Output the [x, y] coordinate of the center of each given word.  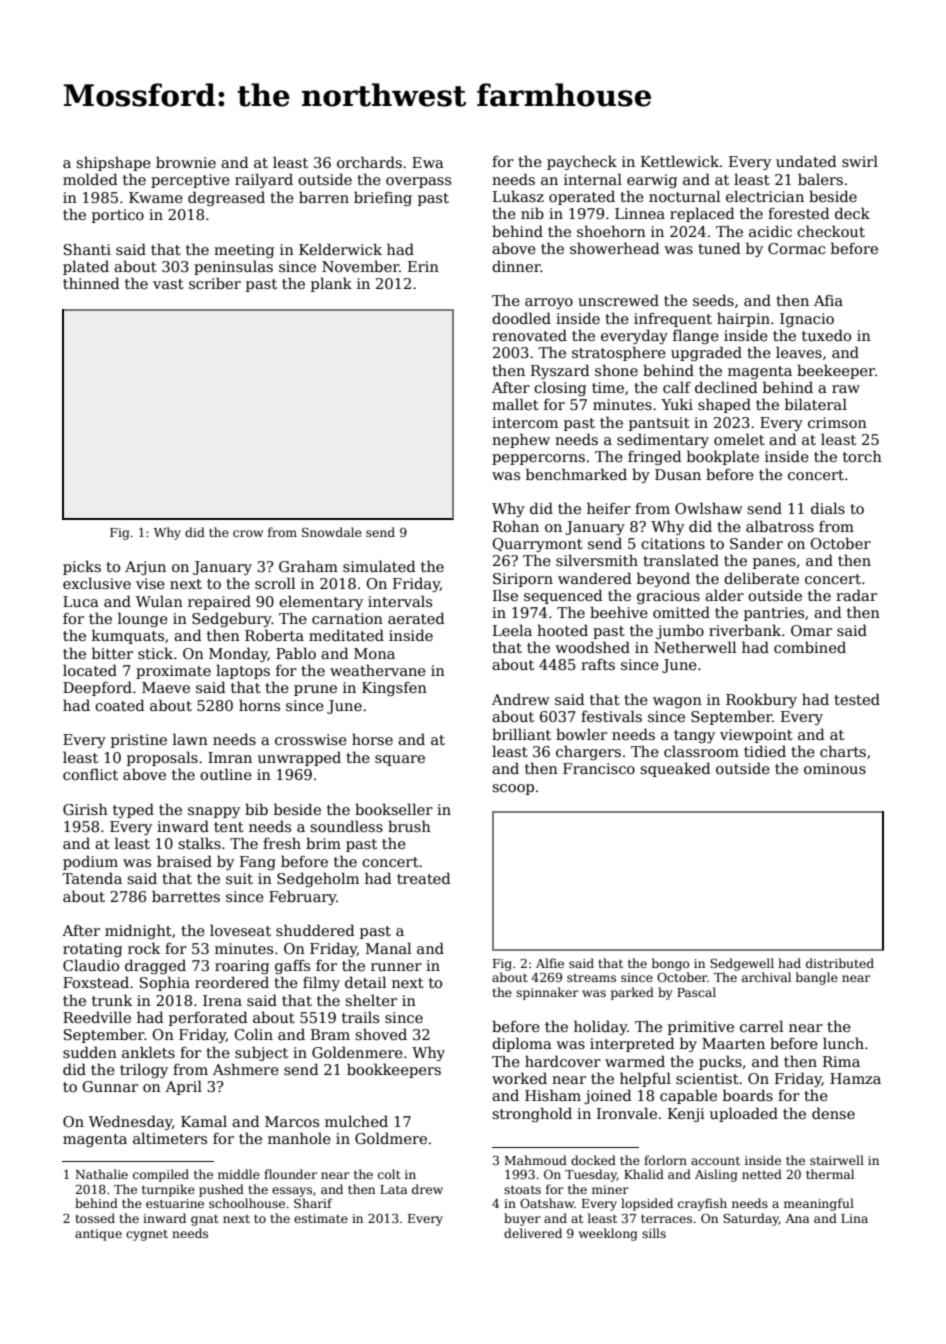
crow [248, 533]
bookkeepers [394, 1070]
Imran [230, 757]
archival [766, 977]
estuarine [175, 1203]
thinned [91, 283]
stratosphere [619, 353]
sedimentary [663, 440]
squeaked [675, 769]
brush [409, 826]
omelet [739, 439]
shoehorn [611, 231]
